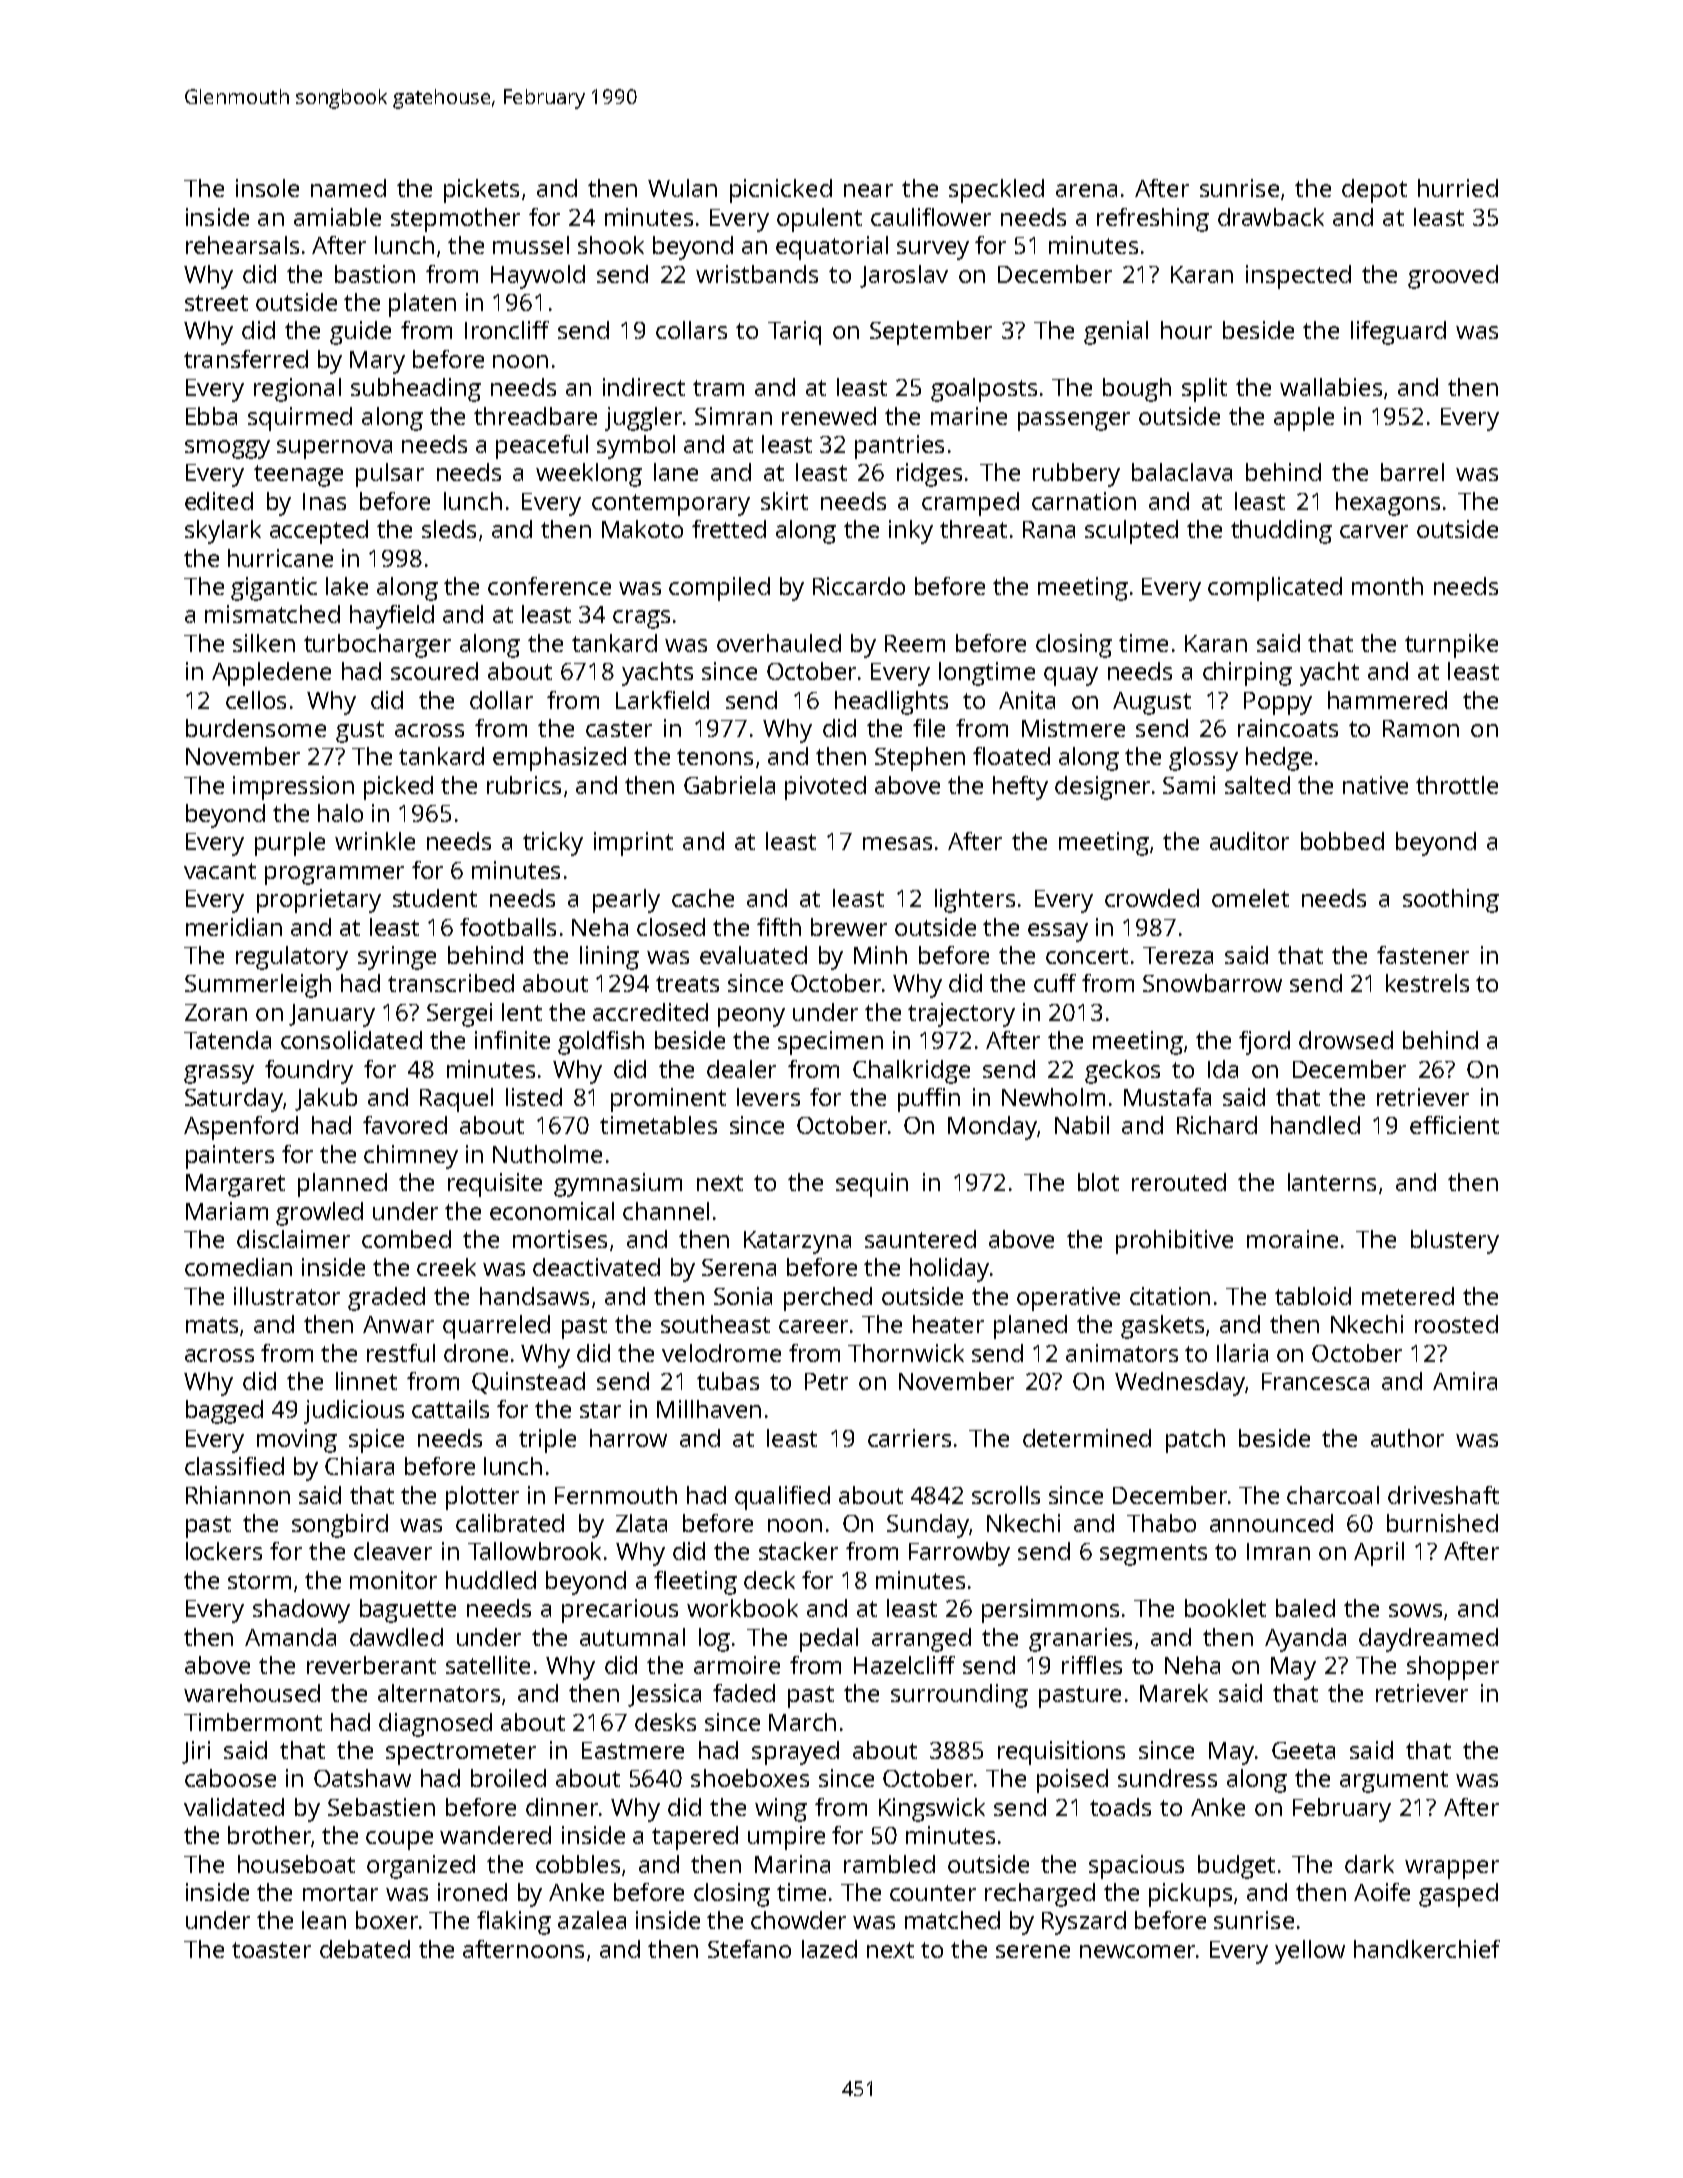 The width and height of the screenshot is (1683, 2178). I want to click on month, so click(1387, 586).
